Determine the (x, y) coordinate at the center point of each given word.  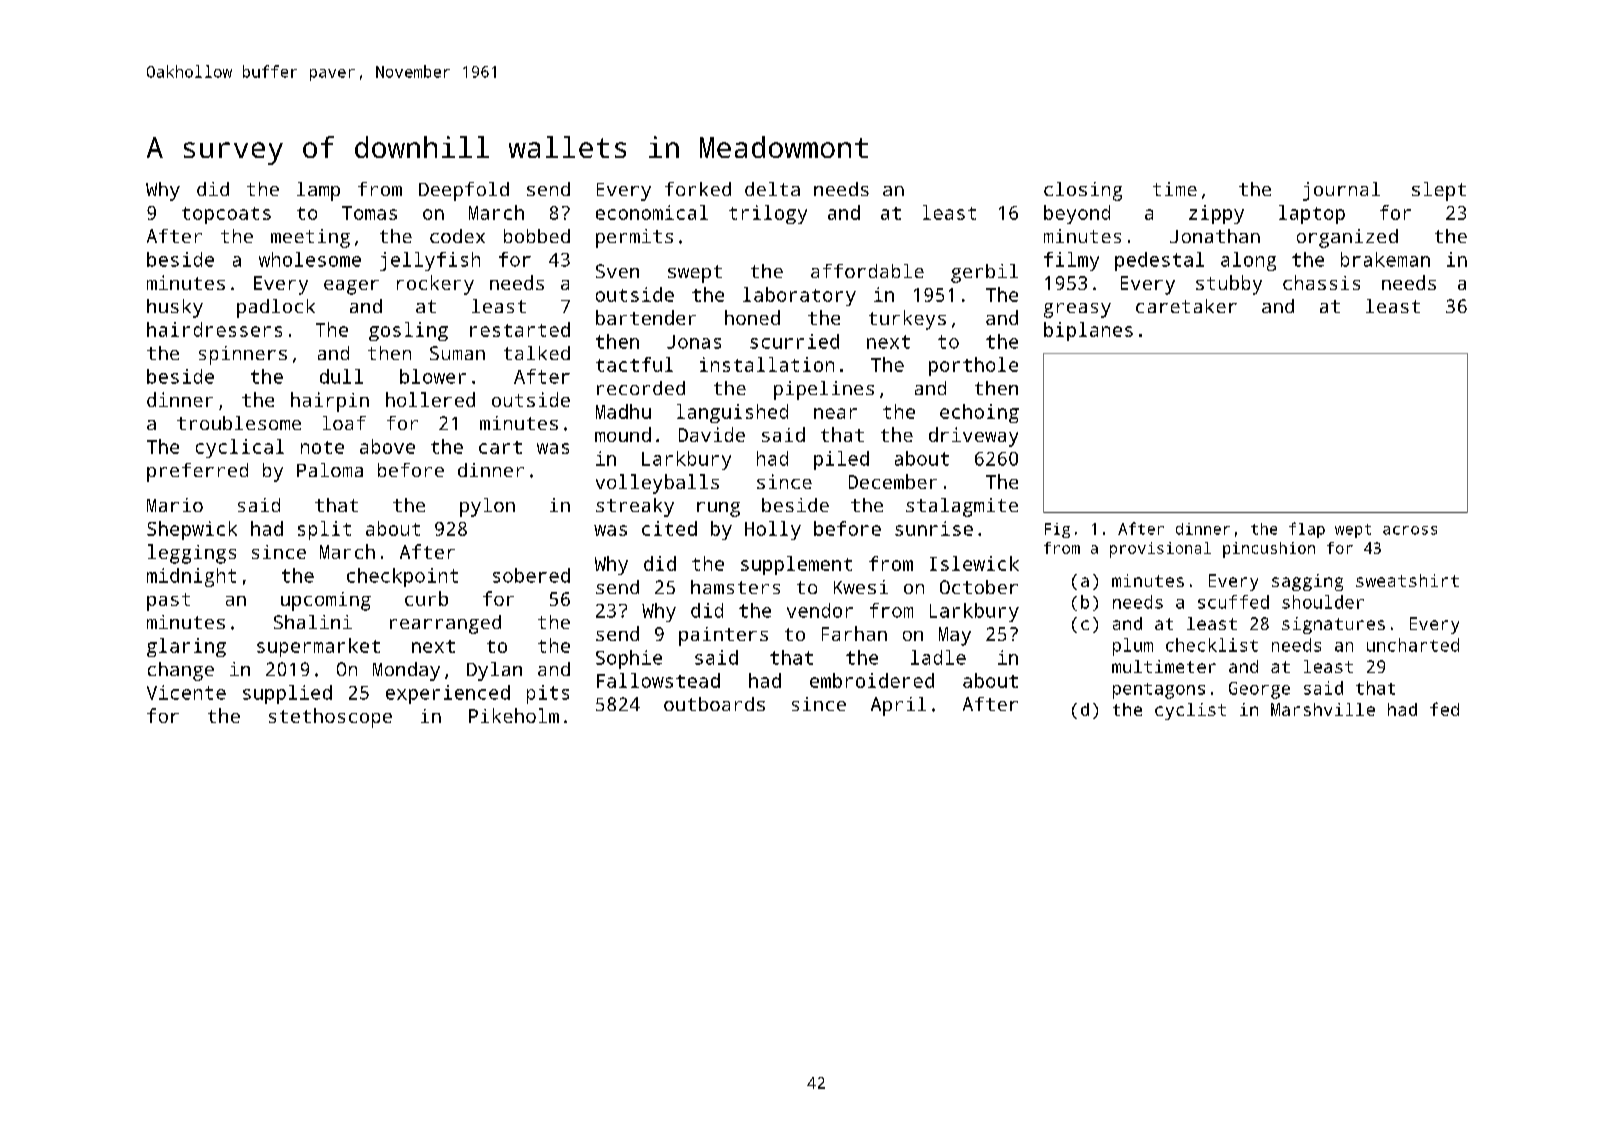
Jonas (694, 342)
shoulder (1323, 602)
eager (351, 287)
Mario (175, 505)
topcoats (226, 215)
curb (426, 598)
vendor (820, 610)
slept (1439, 191)
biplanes (1088, 331)
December (893, 481)
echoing (979, 413)
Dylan (494, 671)
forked (698, 189)
